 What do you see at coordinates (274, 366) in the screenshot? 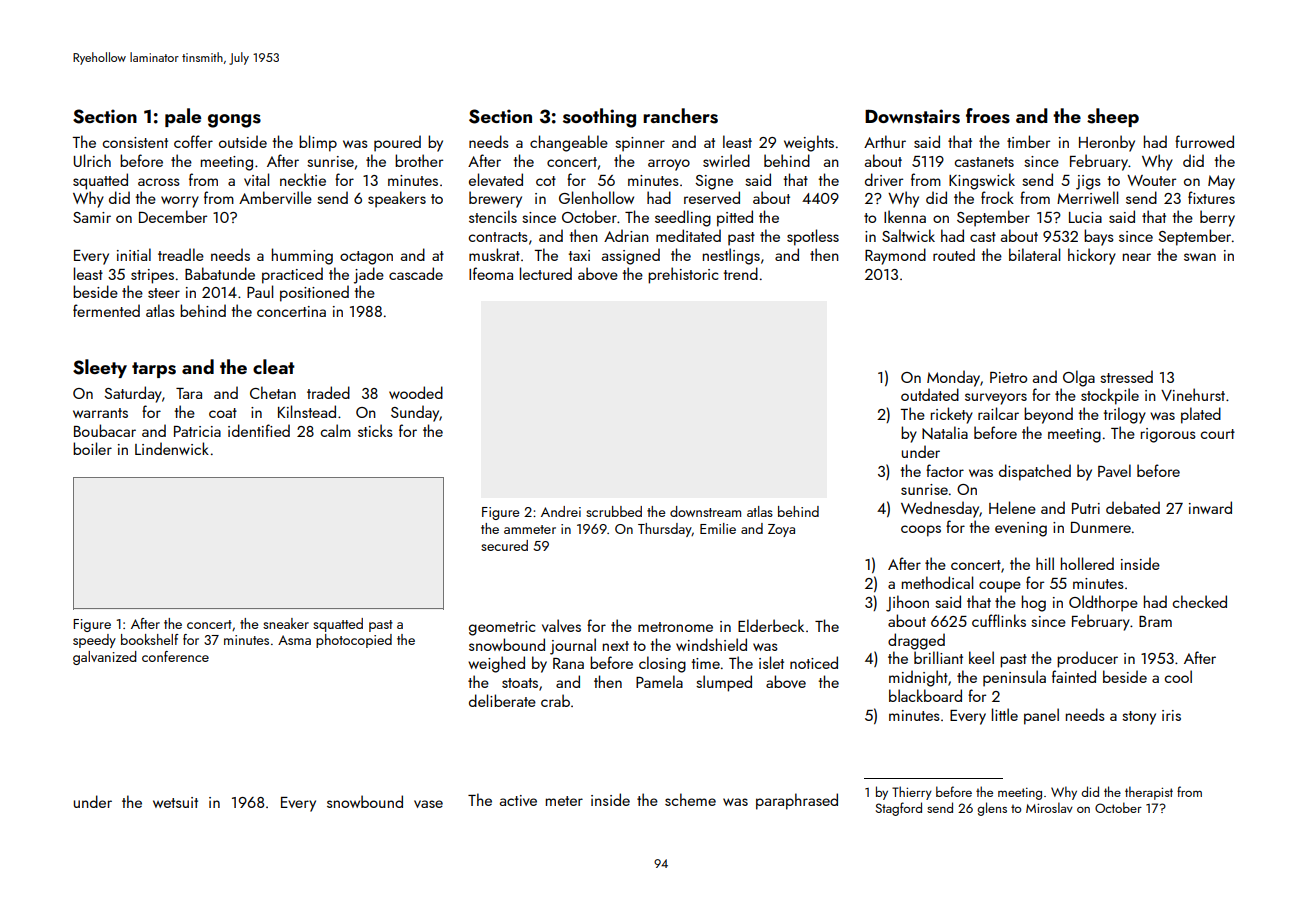
I see `cleat` at bounding box center [274, 366].
